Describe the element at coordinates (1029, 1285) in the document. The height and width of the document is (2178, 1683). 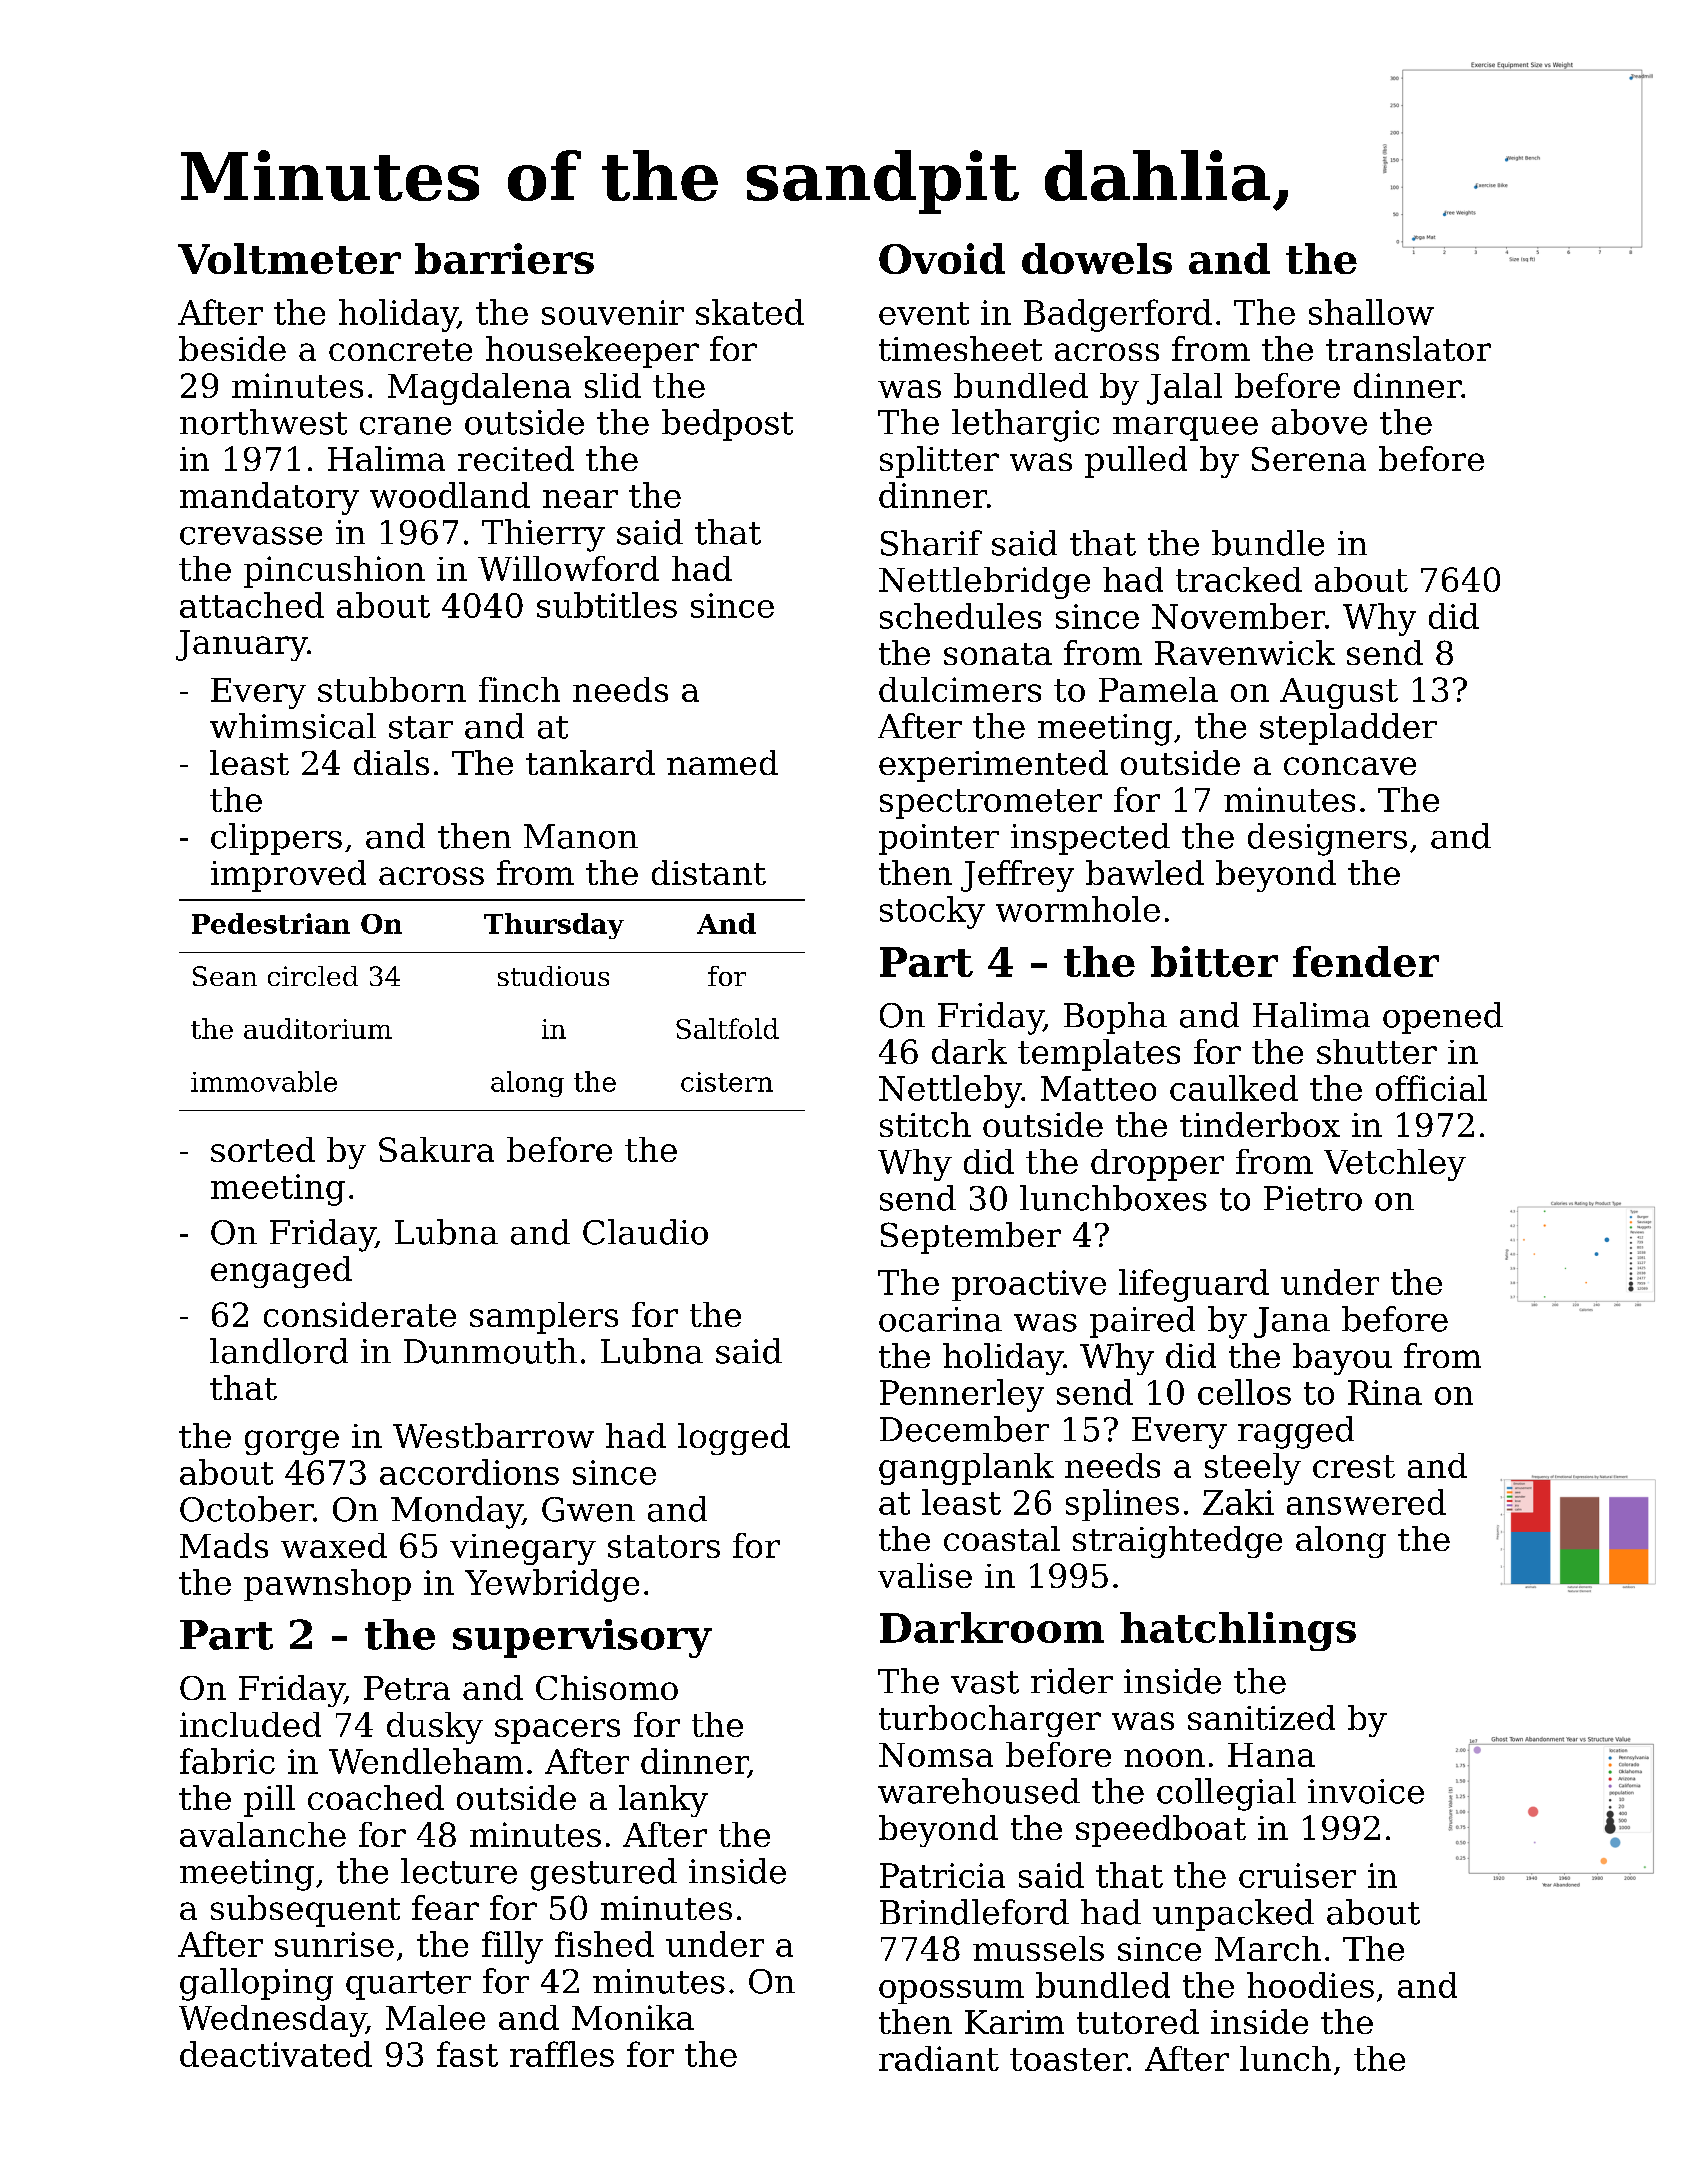
I see `proactive` at that location.
